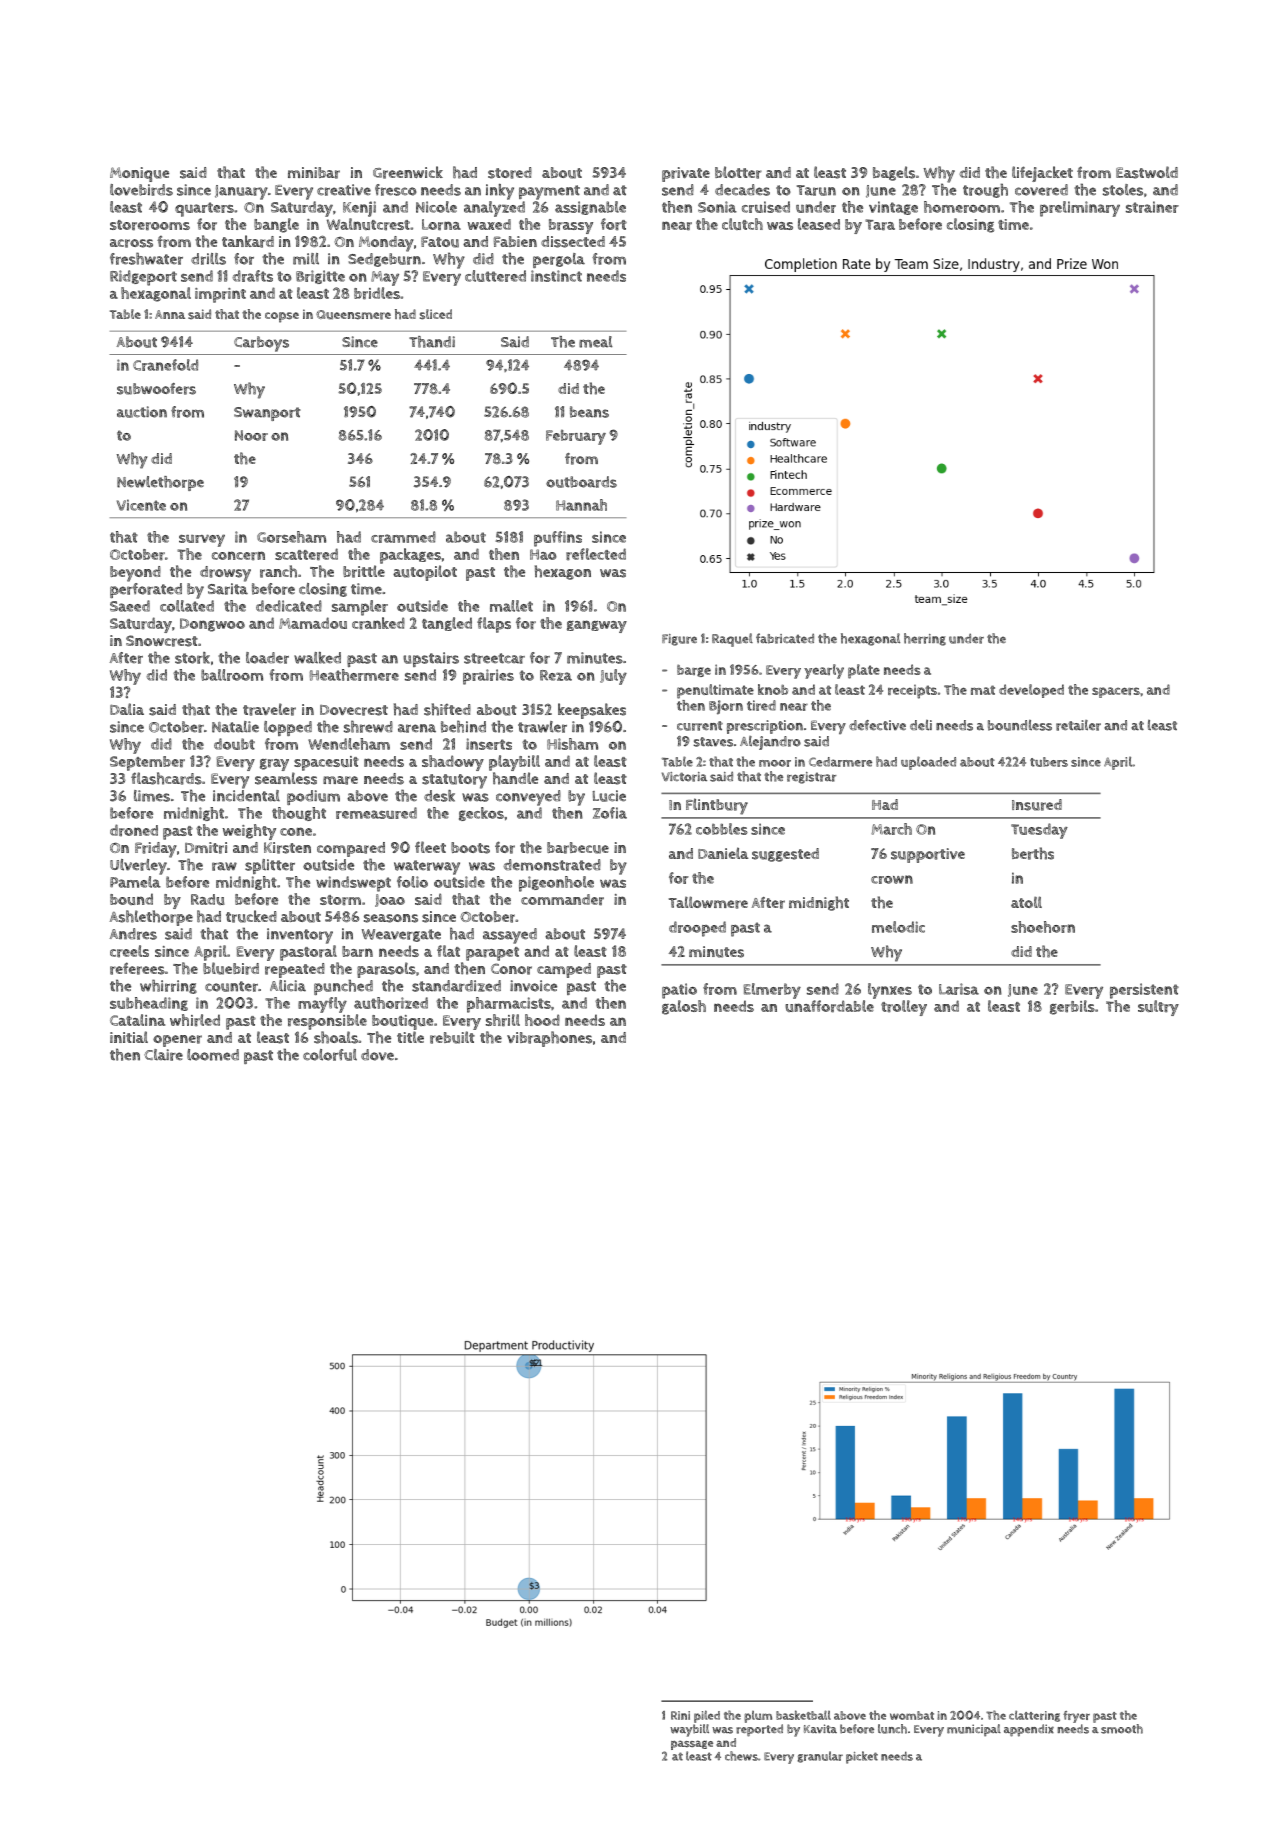 The width and height of the page is (1288, 1822). I want to click on leased, so click(819, 224).
